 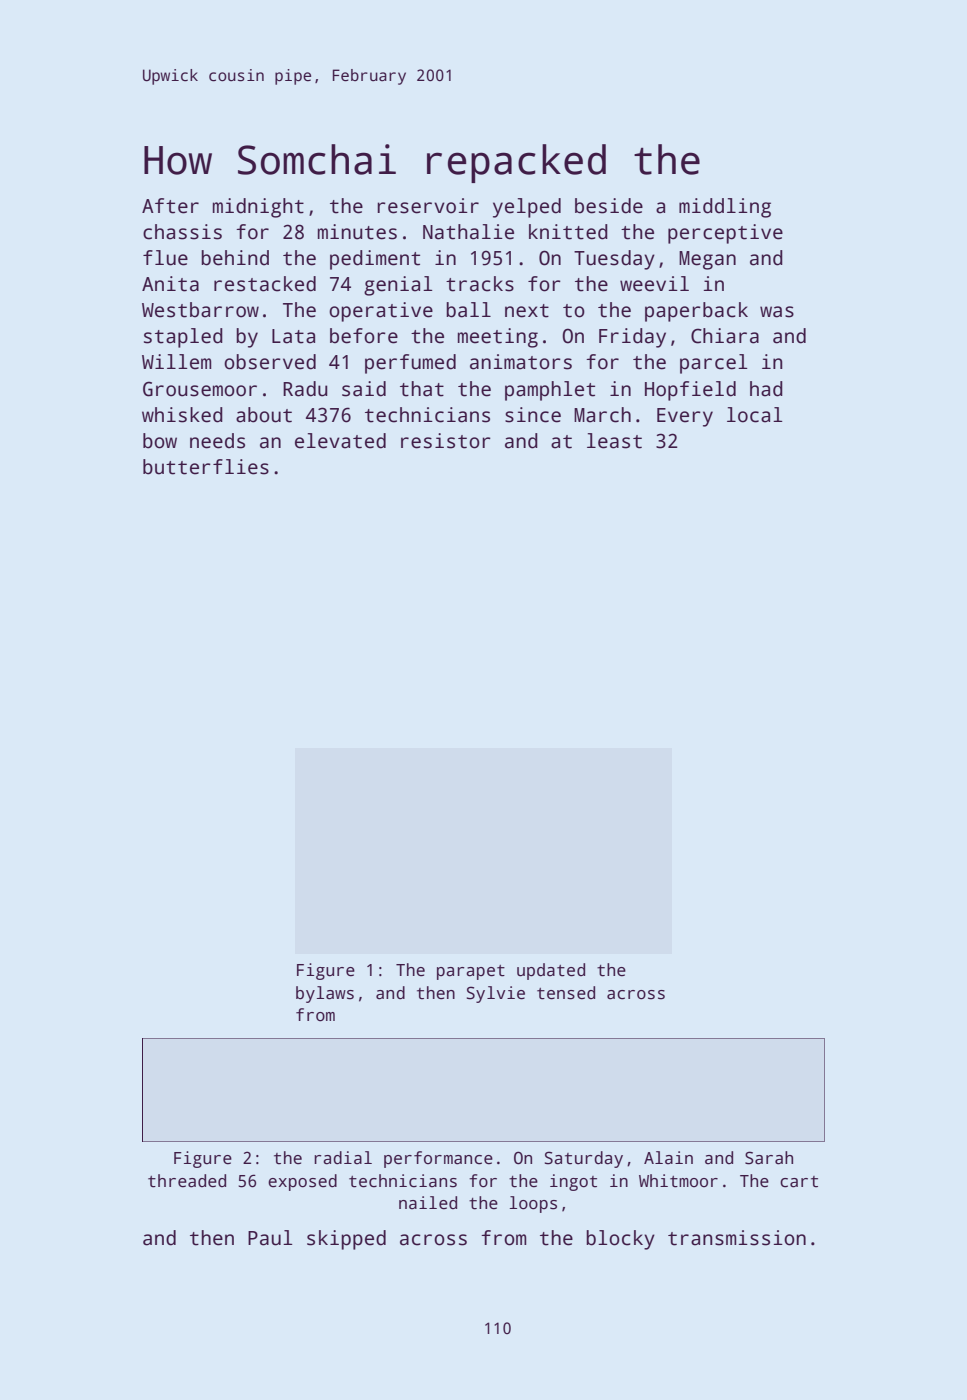 What do you see at coordinates (206, 467) in the image?
I see `butterflies` at bounding box center [206, 467].
